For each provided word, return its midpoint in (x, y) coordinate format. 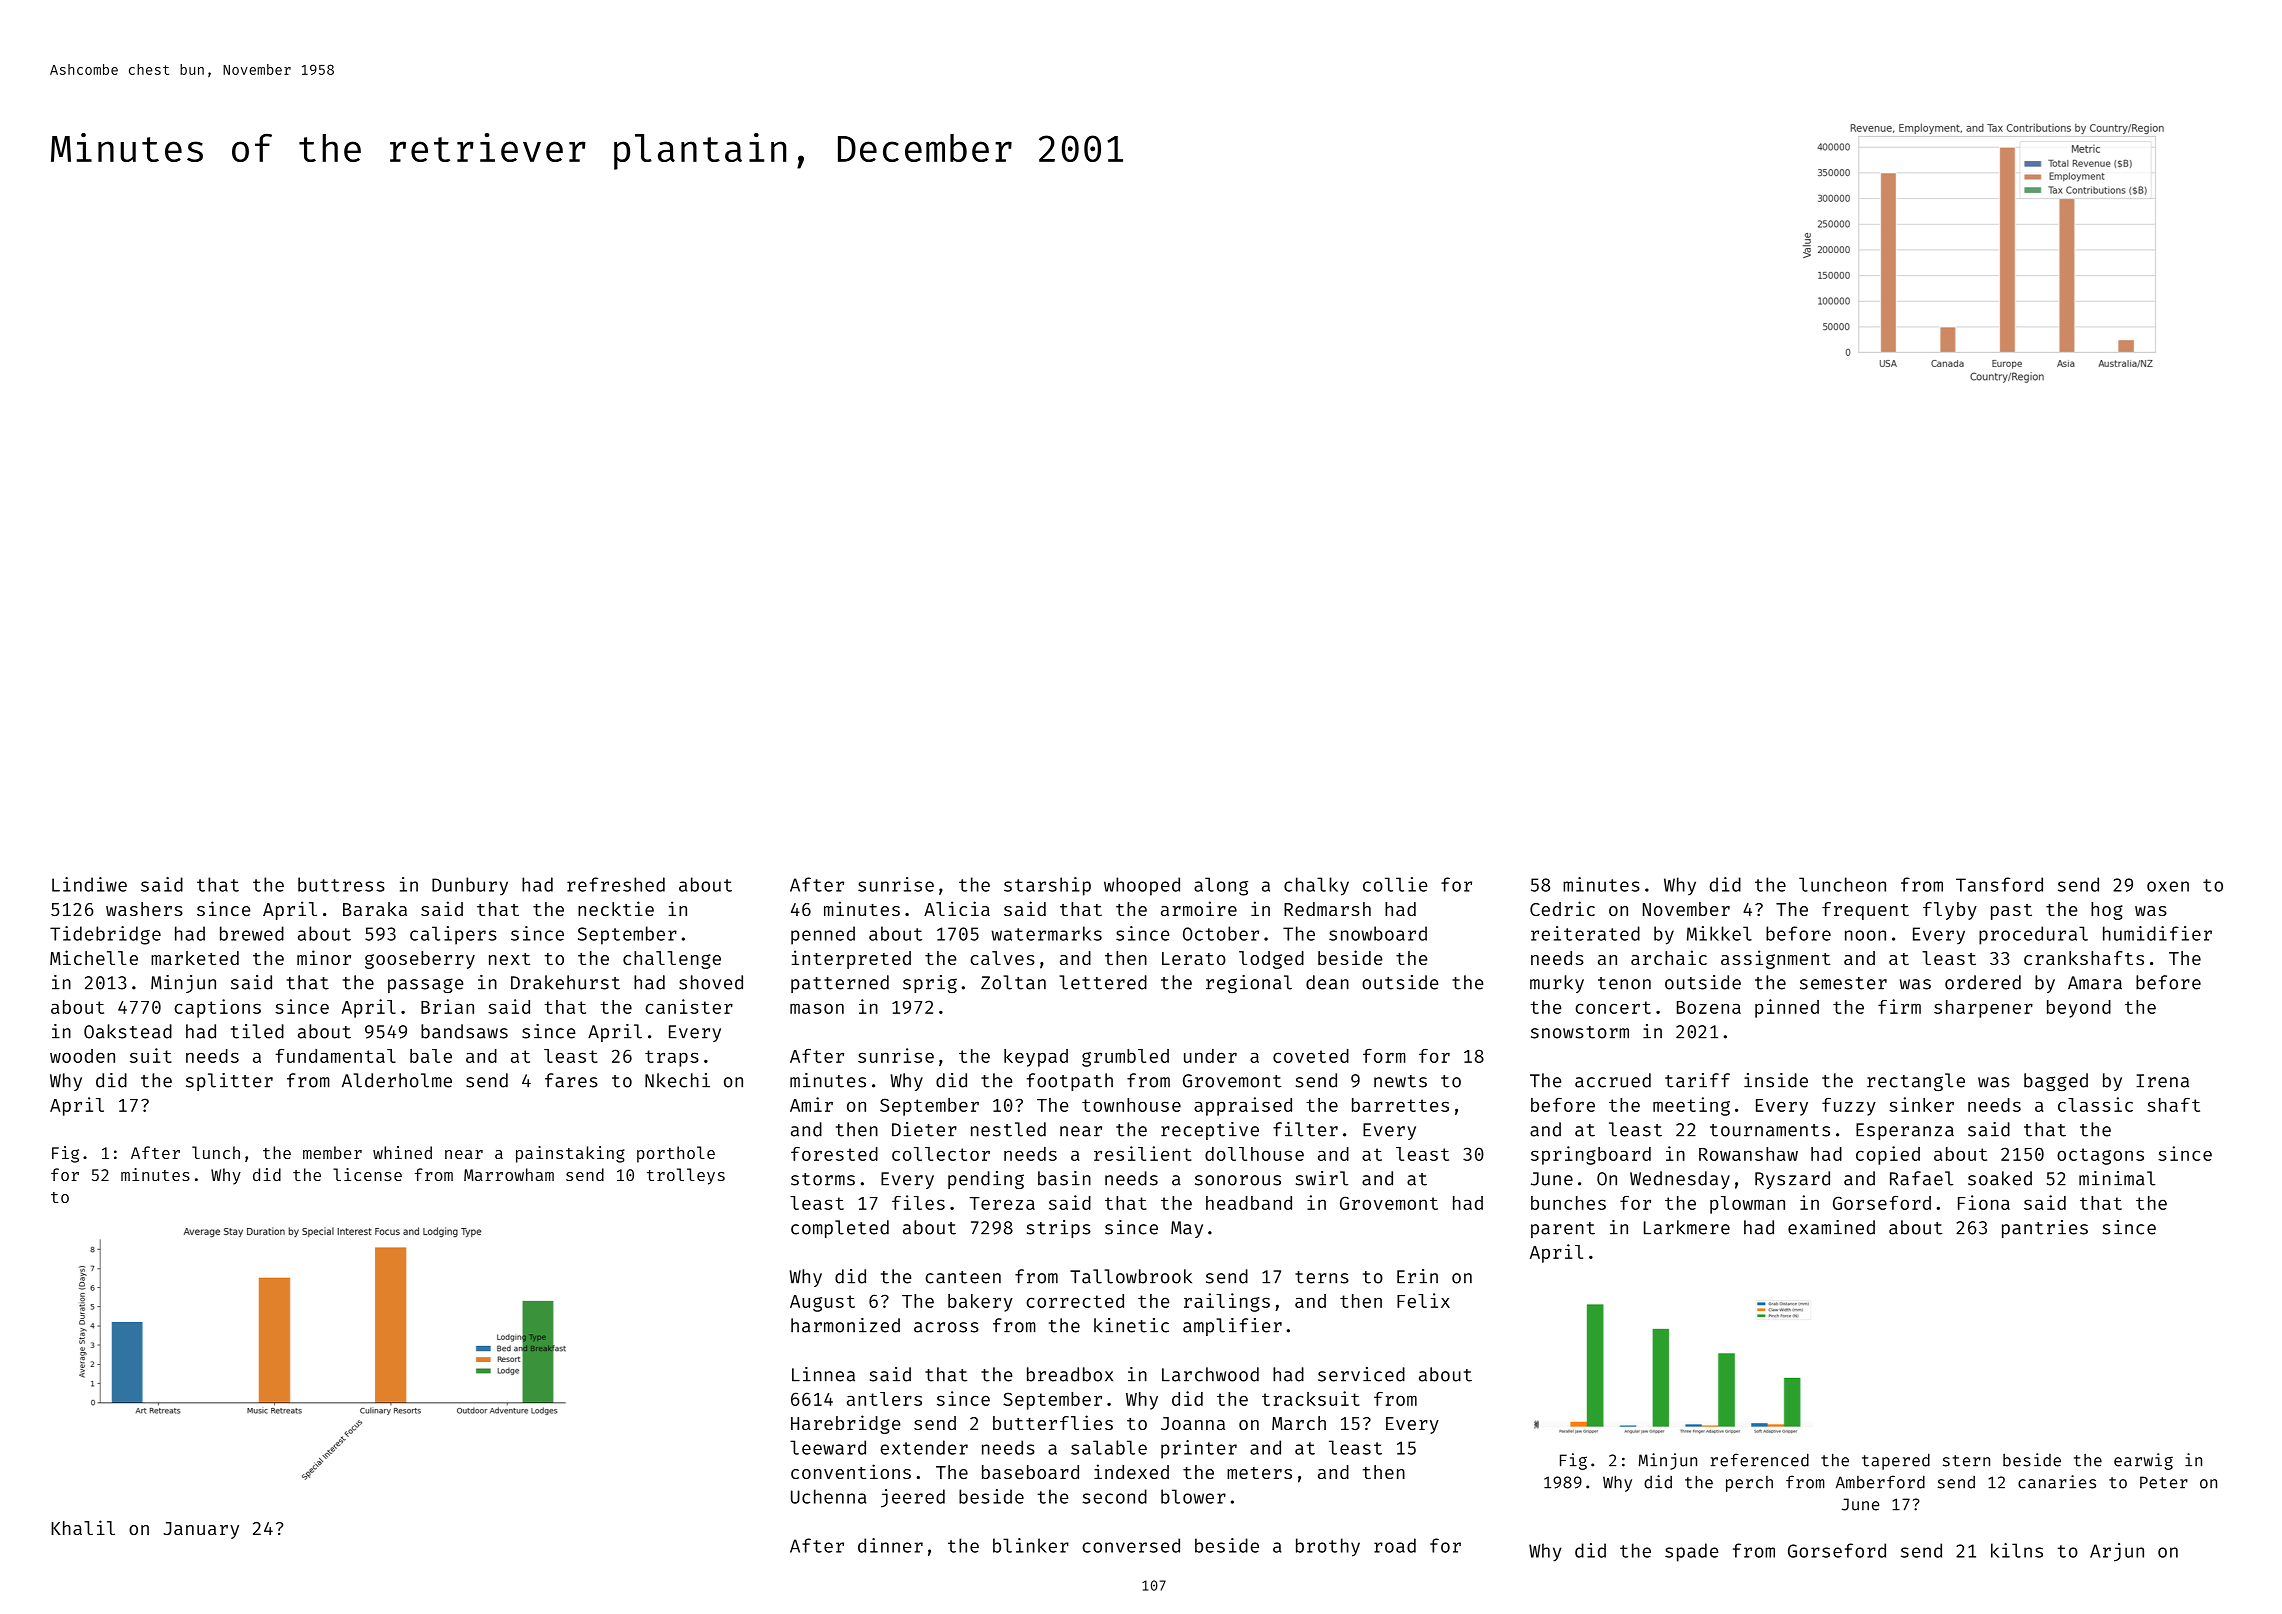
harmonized (845, 1325)
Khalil (83, 1527)
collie (1395, 884)
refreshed (616, 884)
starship (1047, 886)
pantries (2045, 1229)
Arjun (2117, 1552)
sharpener (1983, 1009)
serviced (1361, 1374)
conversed (1131, 1545)
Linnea (823, 1374)
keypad (1036, 1058)
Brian (447, 1006)
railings (1227, 1302)
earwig (2143, 1461)
